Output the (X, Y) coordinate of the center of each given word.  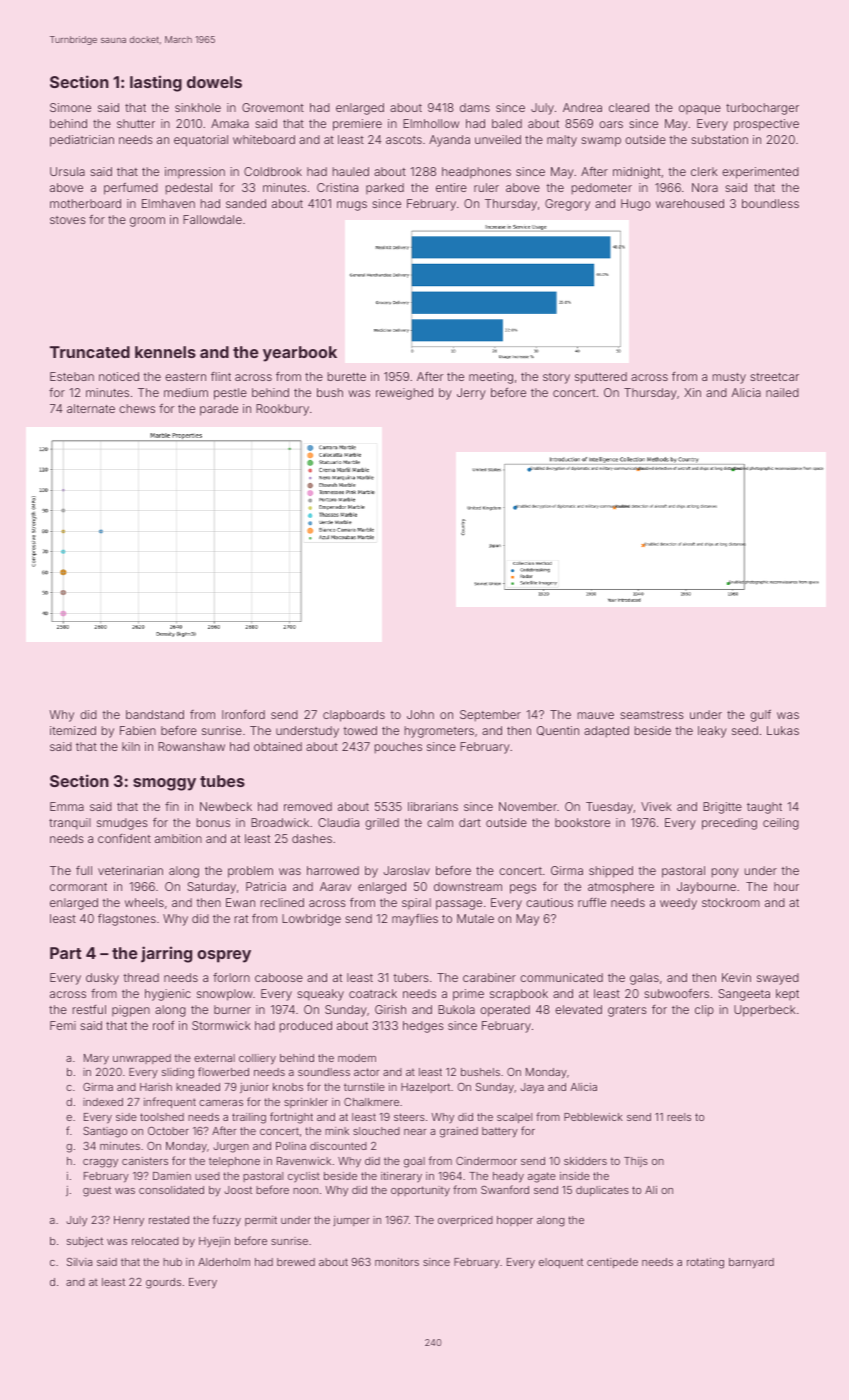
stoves (68, 220)
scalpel (514, 1118)
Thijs (636, 1162)
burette (347, 376)
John (420, 714)
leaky (712, 732)
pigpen (131, 1011)
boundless (770, 203)
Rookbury (282, 410)
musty (729, 378)
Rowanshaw (191, 746)
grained (459, 1132)
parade (219, 410)
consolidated (171, 1190)
